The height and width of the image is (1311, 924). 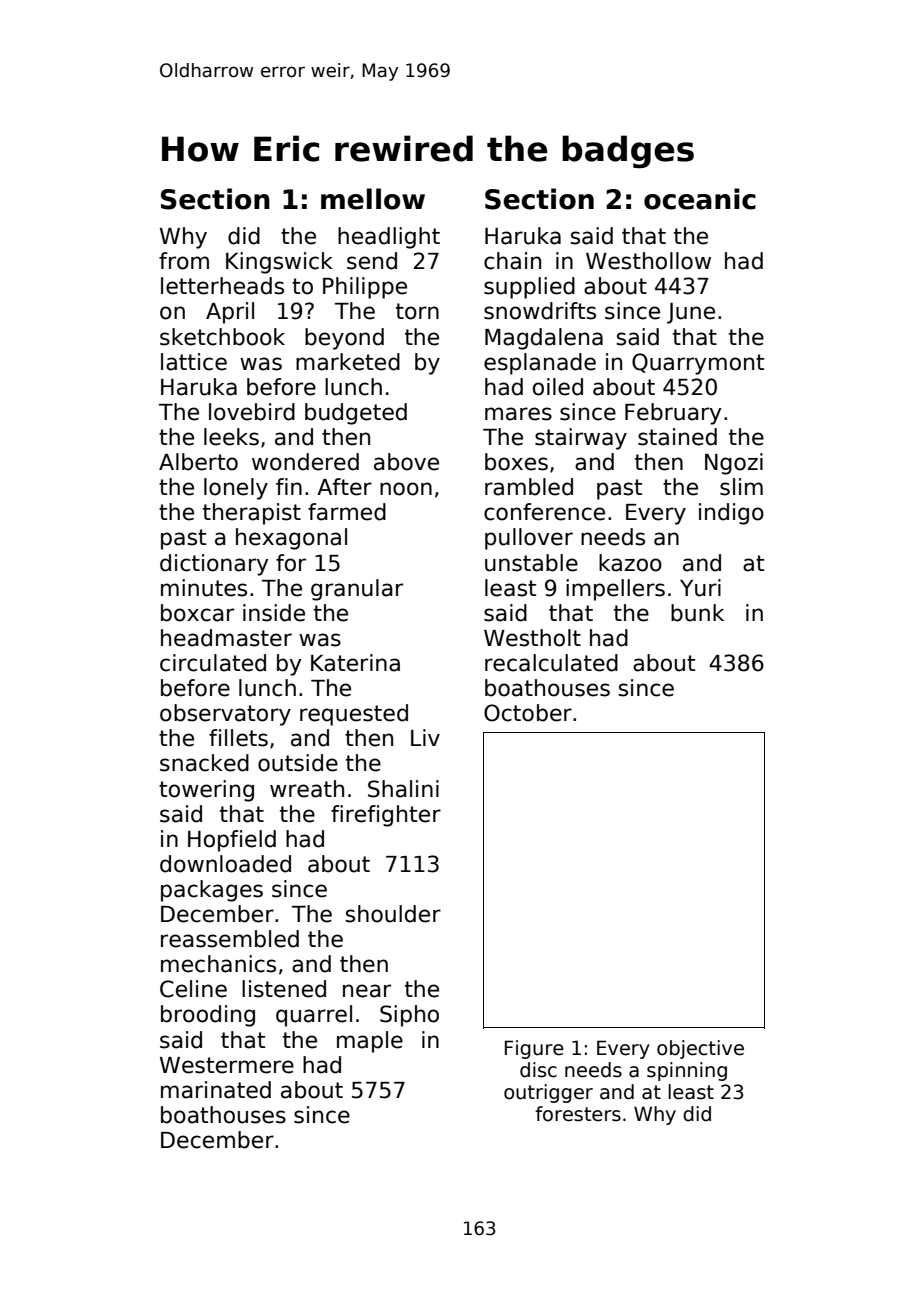 What do you see at coordinates (232, 841) in the image?
I see `Hopfield` at bounding box center [232, 841].
